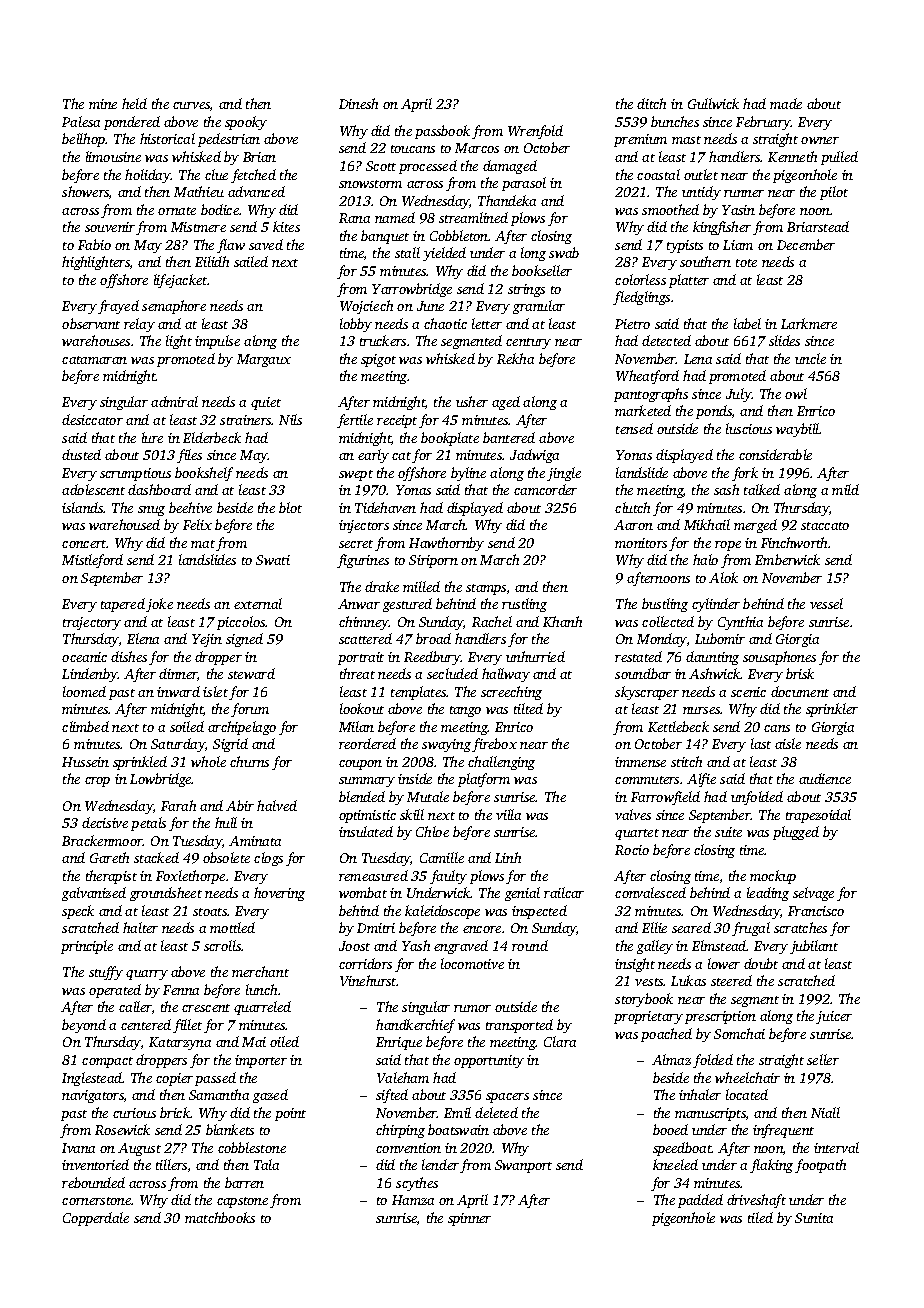 The width and height of the screenshot is (924, 1308). Describe the element at coordinates (366, 831) in the screenshot. I see `insulated` at that location.
